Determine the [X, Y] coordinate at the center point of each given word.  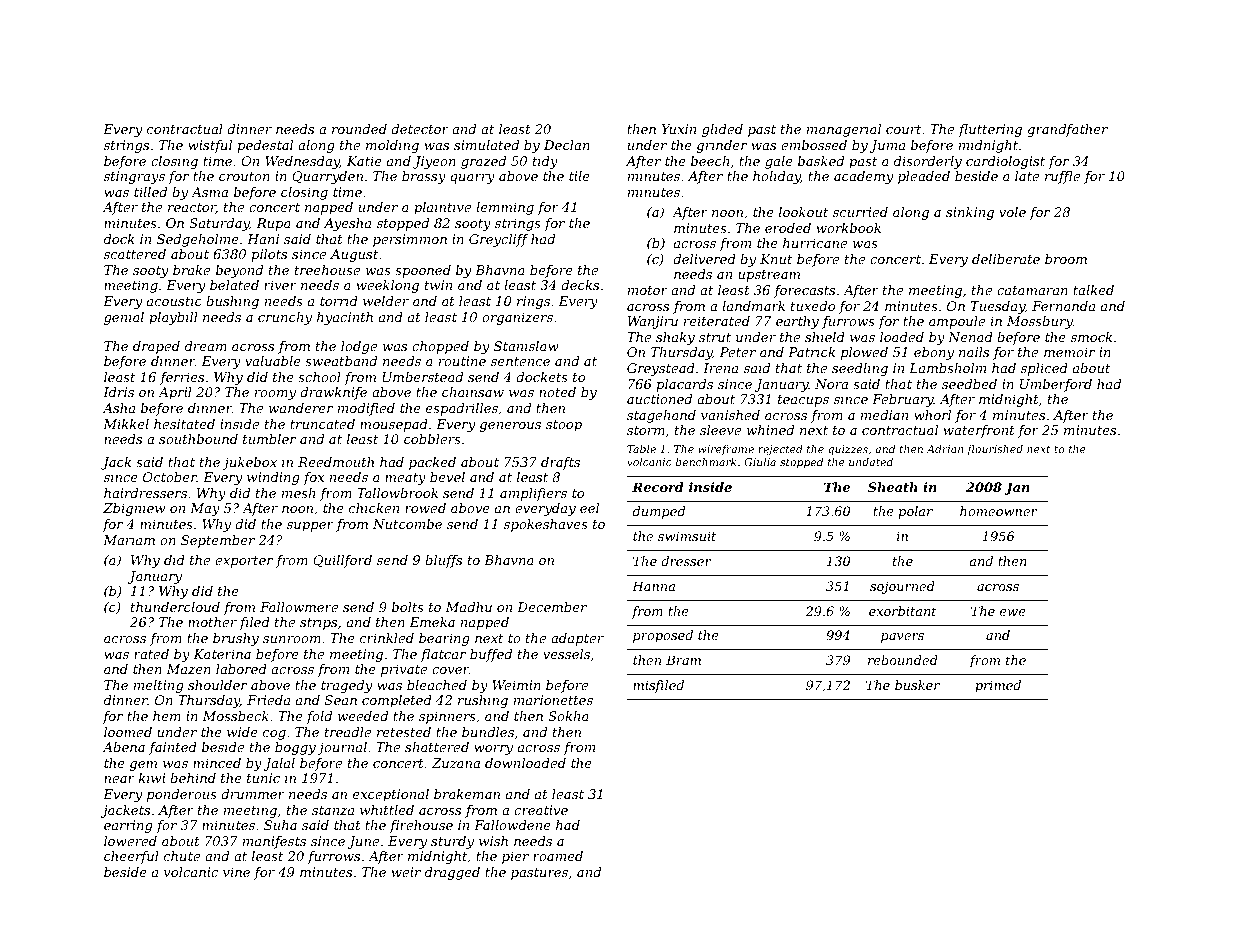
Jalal [279, 764]
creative [541, 810]
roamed [558, 856]
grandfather [1067, 130]
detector [420, 129]
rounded [359, 129]
